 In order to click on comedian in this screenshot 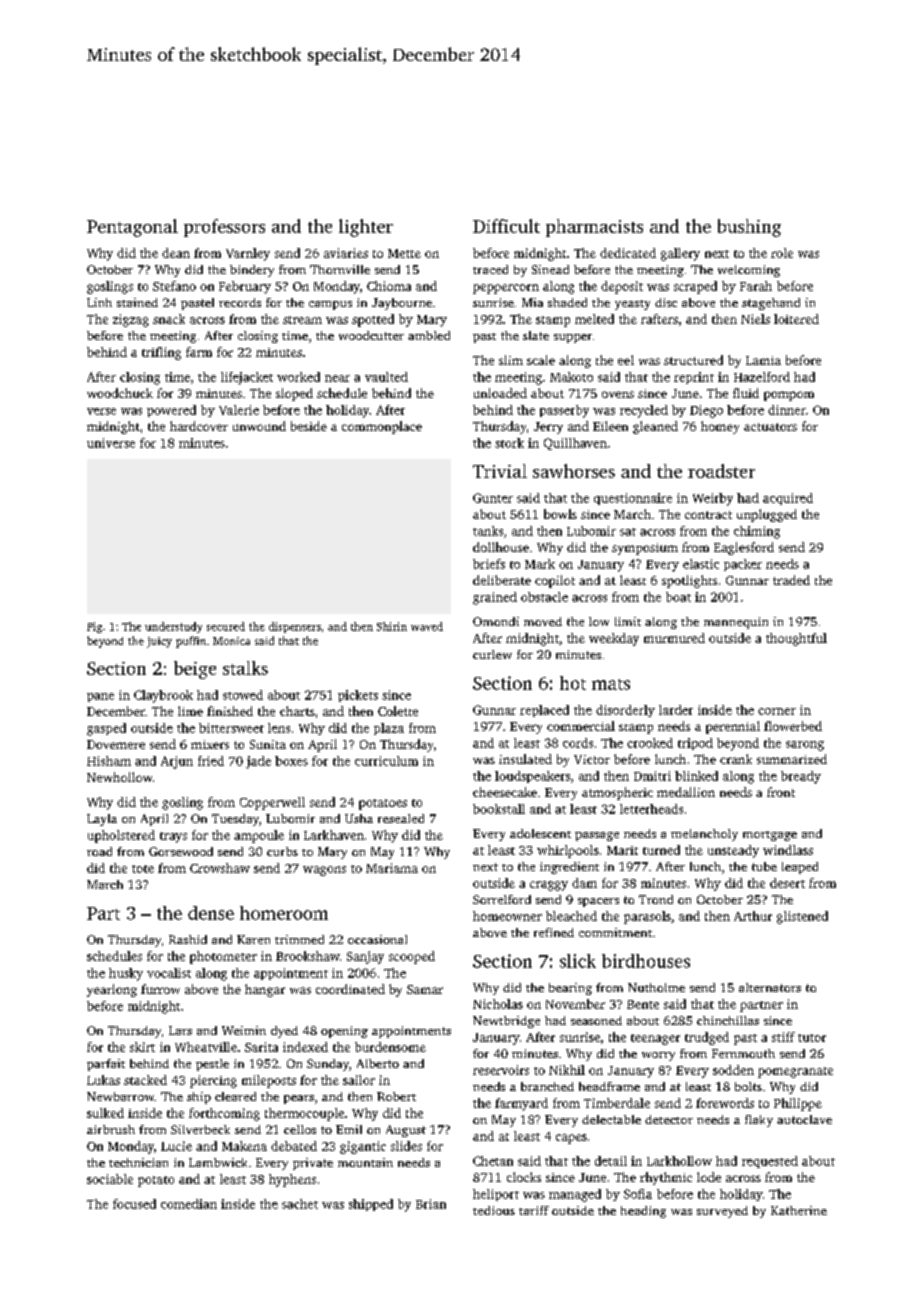, I will do `click(189, 1204)`.
